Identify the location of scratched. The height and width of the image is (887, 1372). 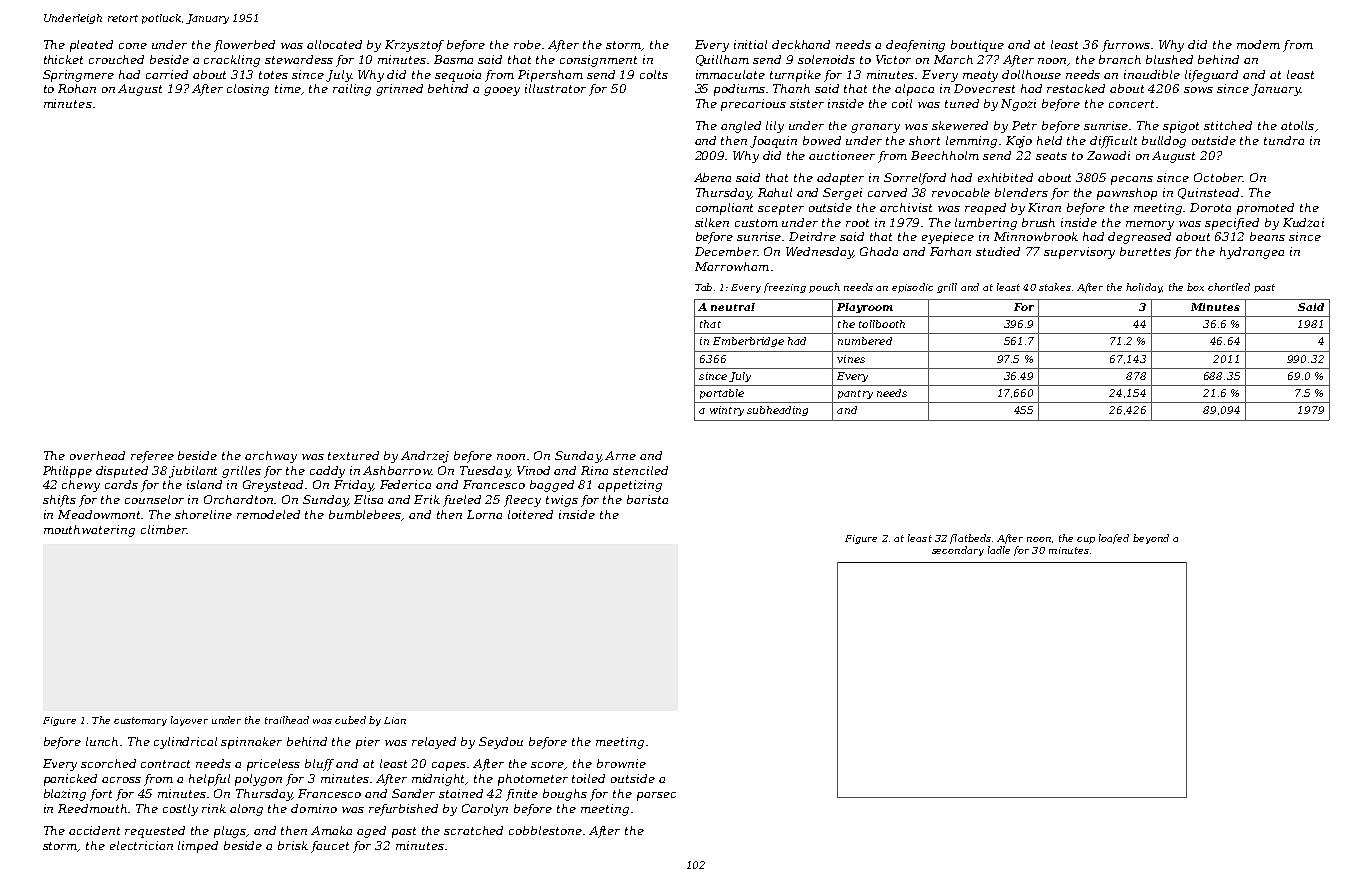
(473, 830).
